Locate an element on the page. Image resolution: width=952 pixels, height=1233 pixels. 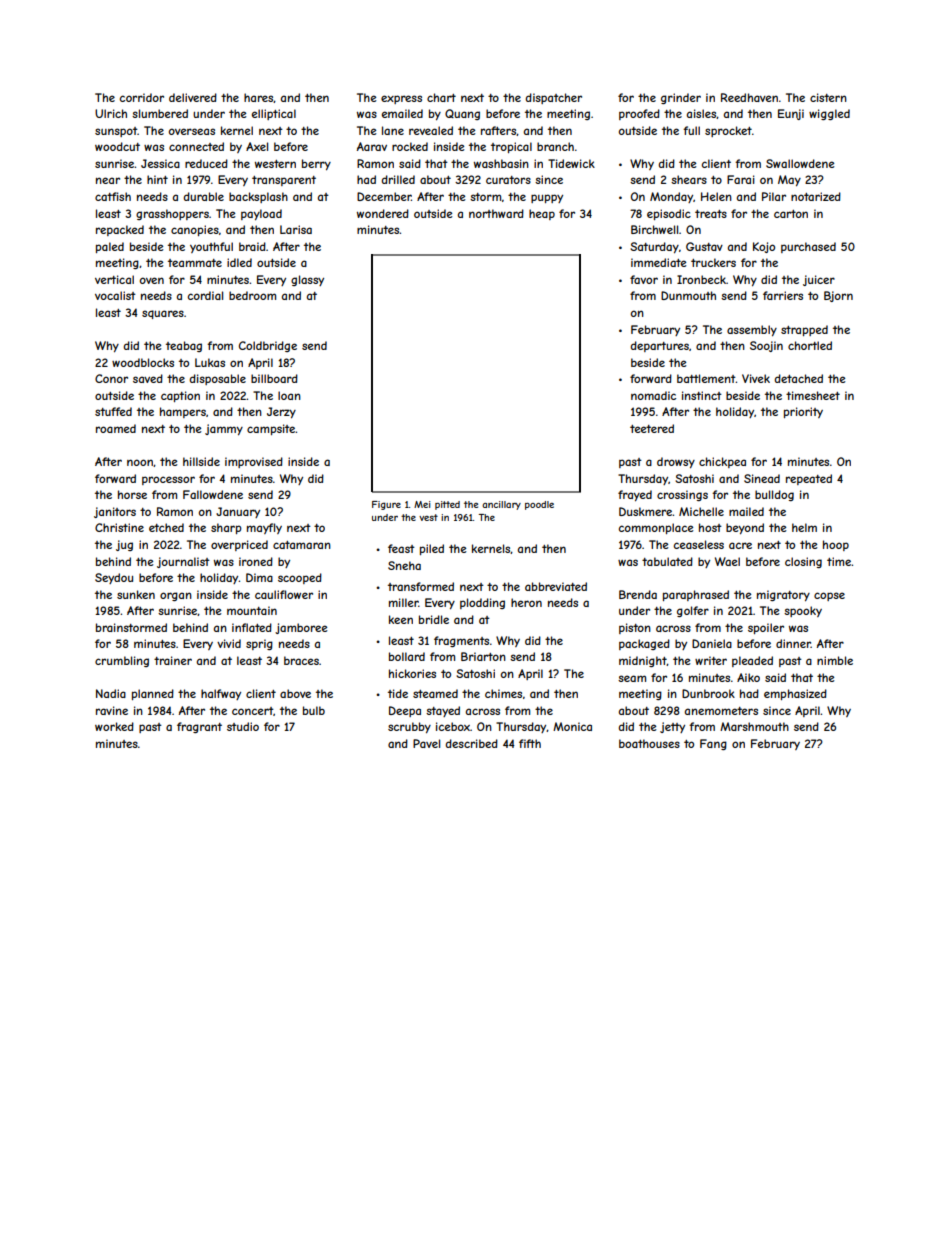
chart is located at coordinates (441, 97).
